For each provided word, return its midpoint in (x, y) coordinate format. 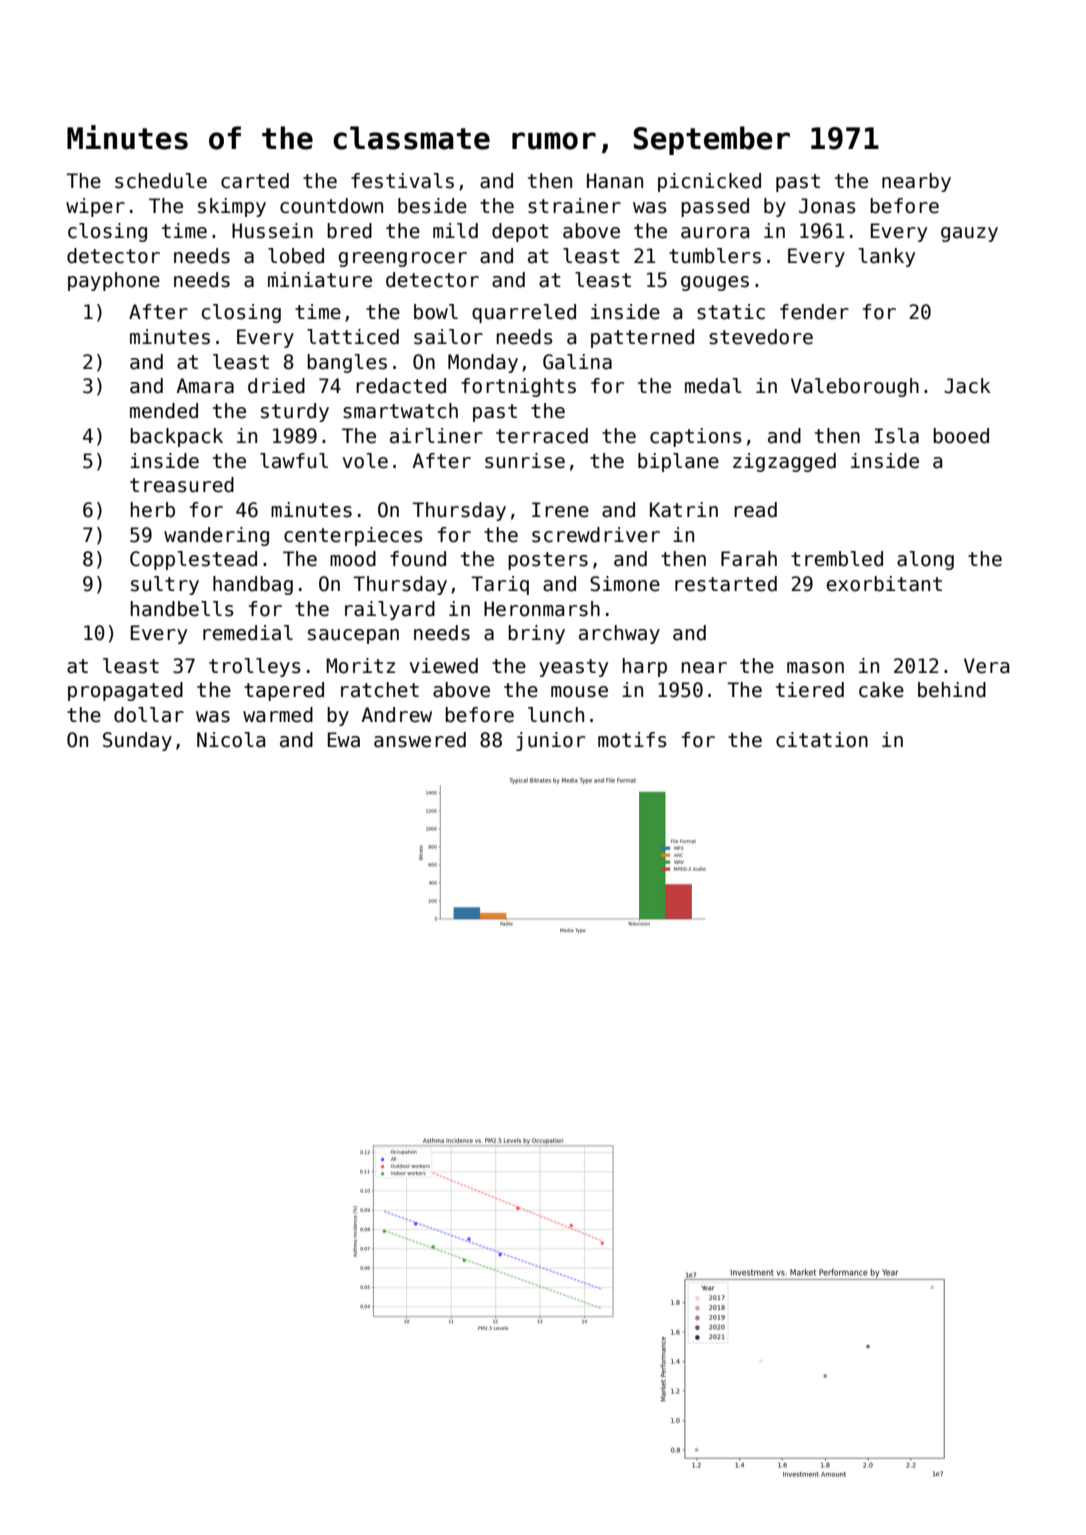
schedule (161, 181)
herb (153, 510)
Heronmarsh (542, 609)
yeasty (573, 668)
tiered (810, 690)
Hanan (615, 181)
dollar (149, 715)
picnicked (709, 182)
